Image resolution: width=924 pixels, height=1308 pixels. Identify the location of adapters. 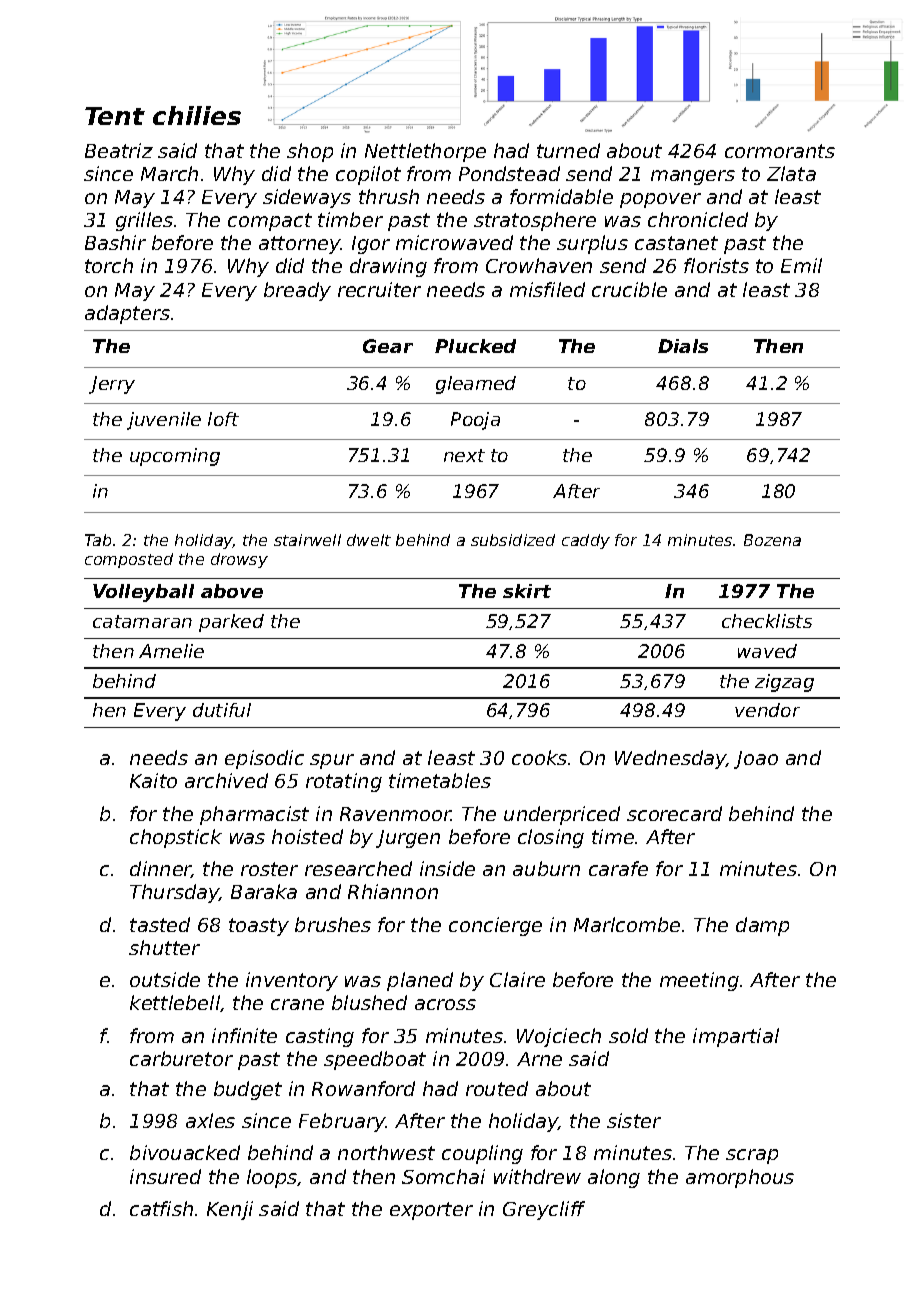
(127, 314).
